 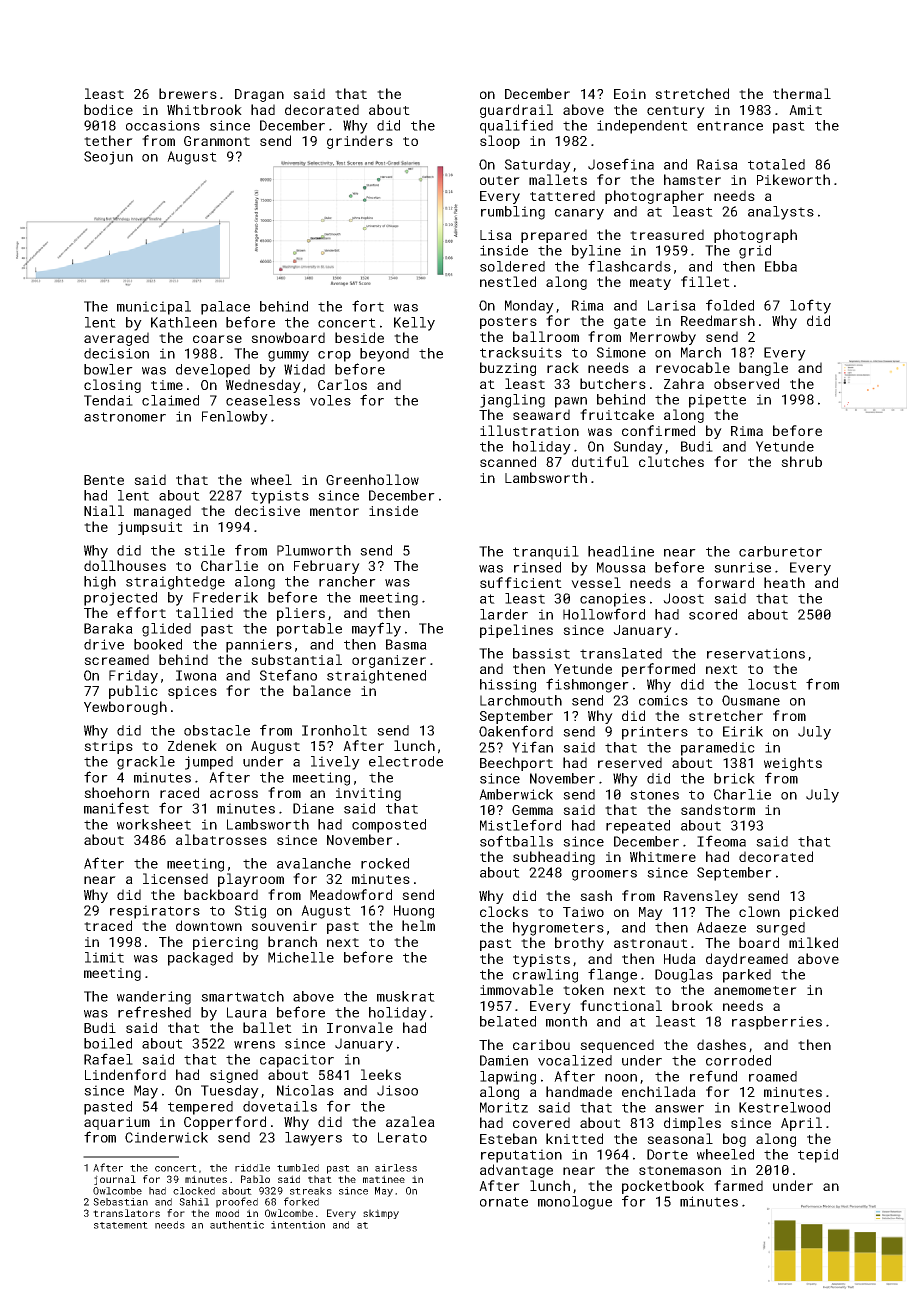 I want to click on brewers, so click(x=188, y=93).
